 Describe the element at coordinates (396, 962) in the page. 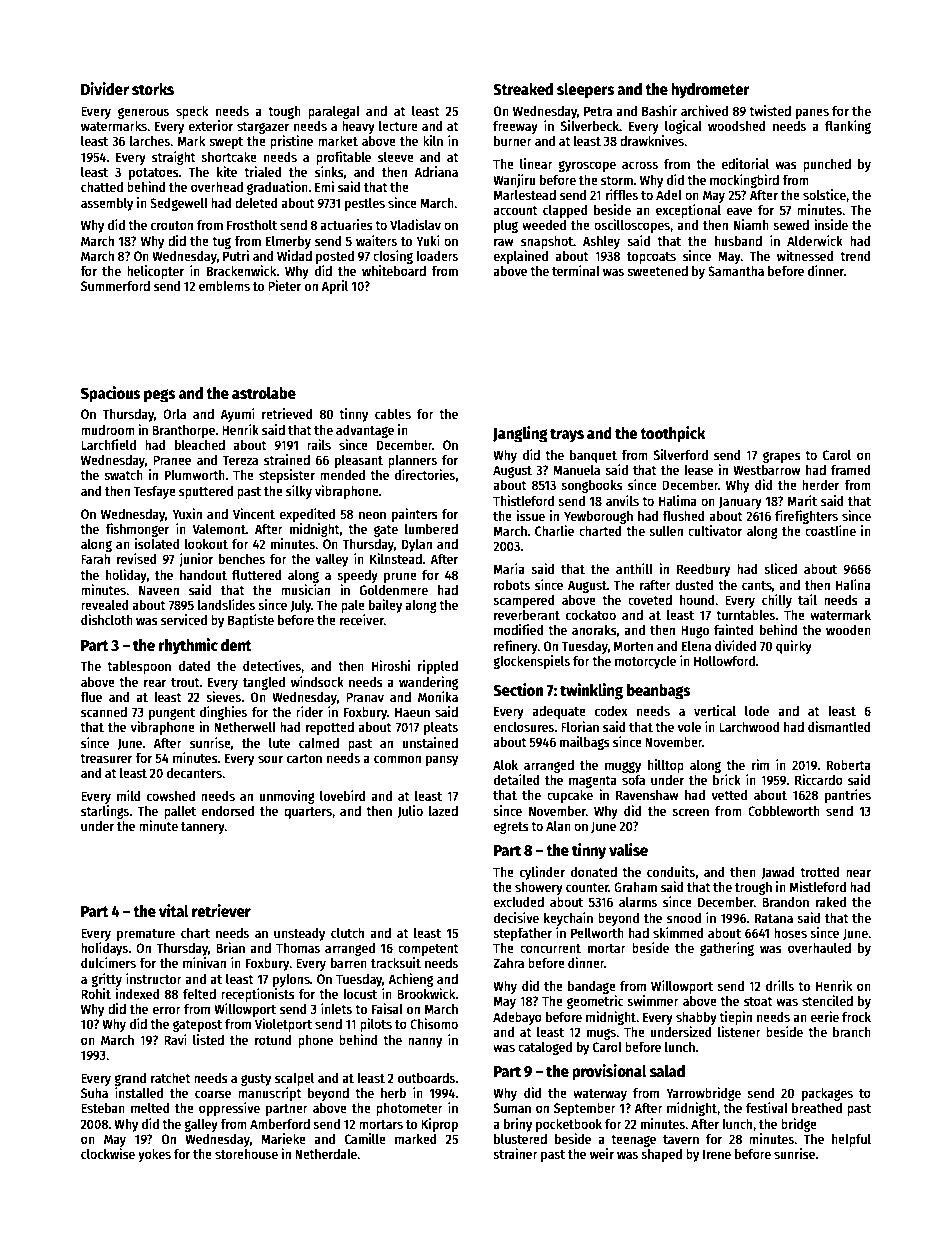

I see `tracksuit` at that location.
